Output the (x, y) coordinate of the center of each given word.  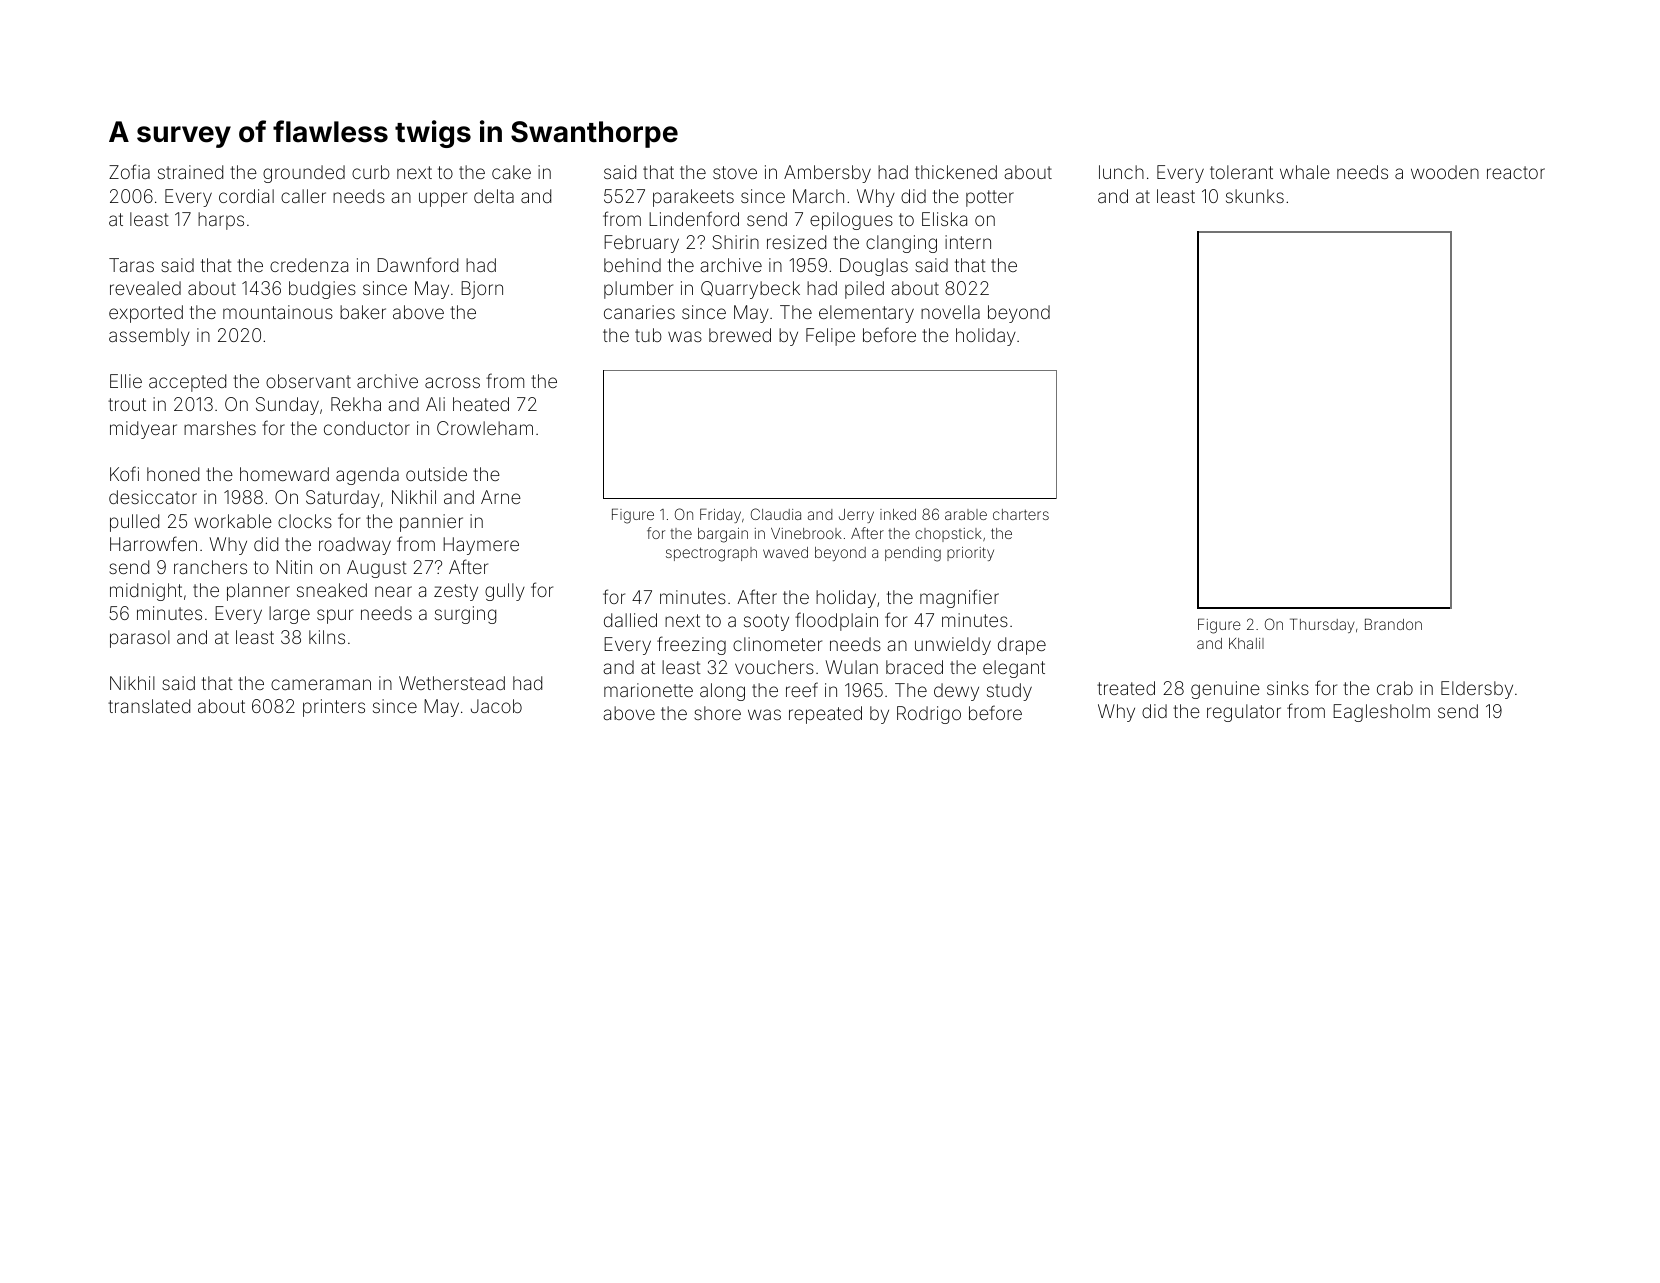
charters (1021, 514)
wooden (1445, 172)
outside (436, 474)
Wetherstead (452, 683)
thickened (956, 172)
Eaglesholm (1381, 713)
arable (966, 514)
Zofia (129, 171)
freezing (691, 645)
